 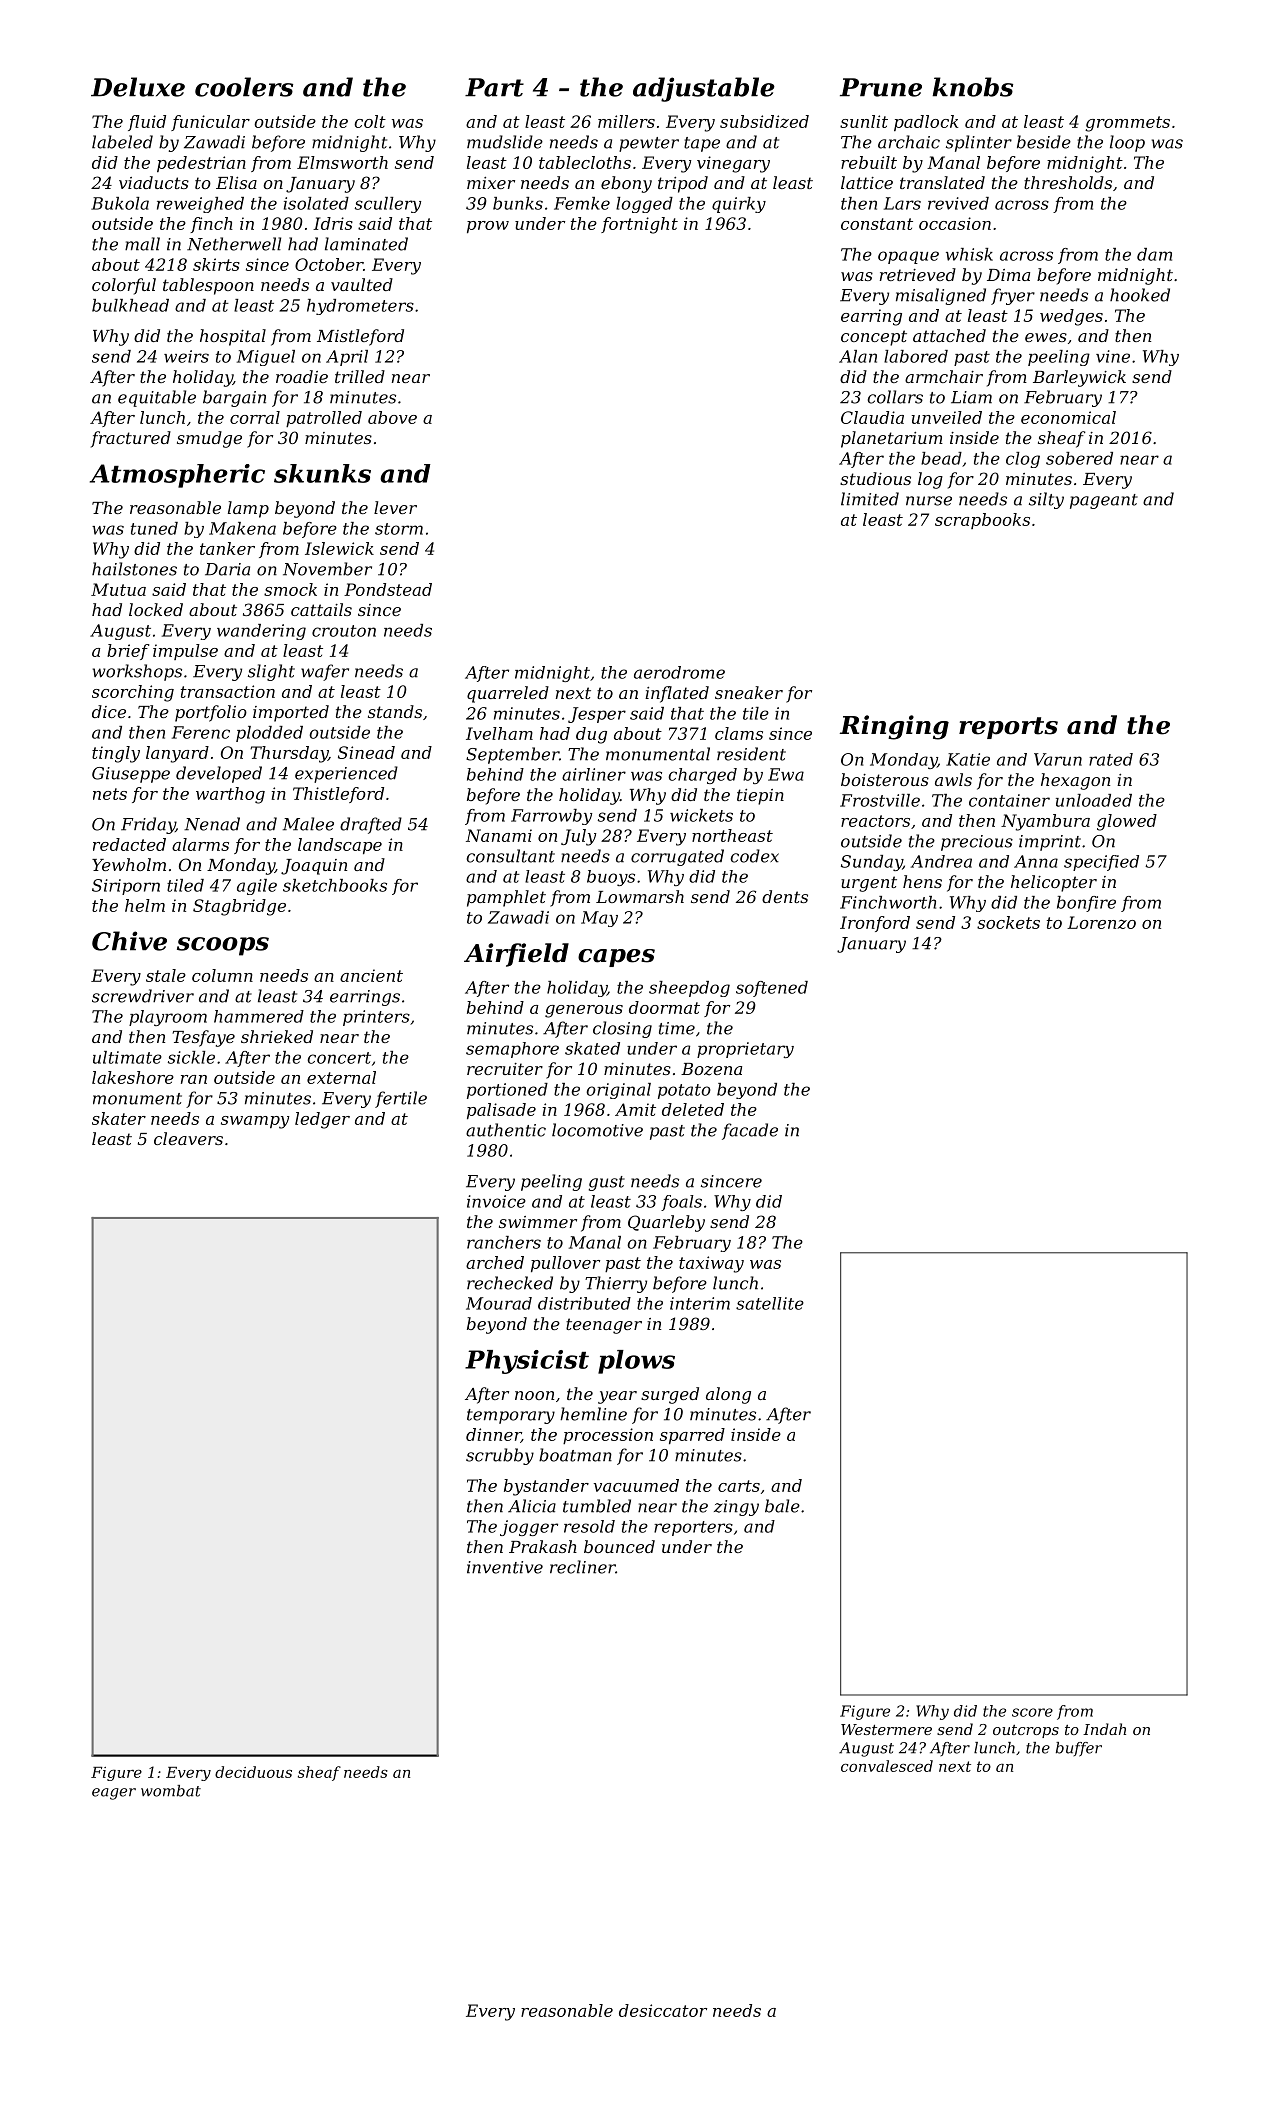 What do you see at coordinates (881, 87) in the image?
I see `Prune` at bounding box center [881, 87].
